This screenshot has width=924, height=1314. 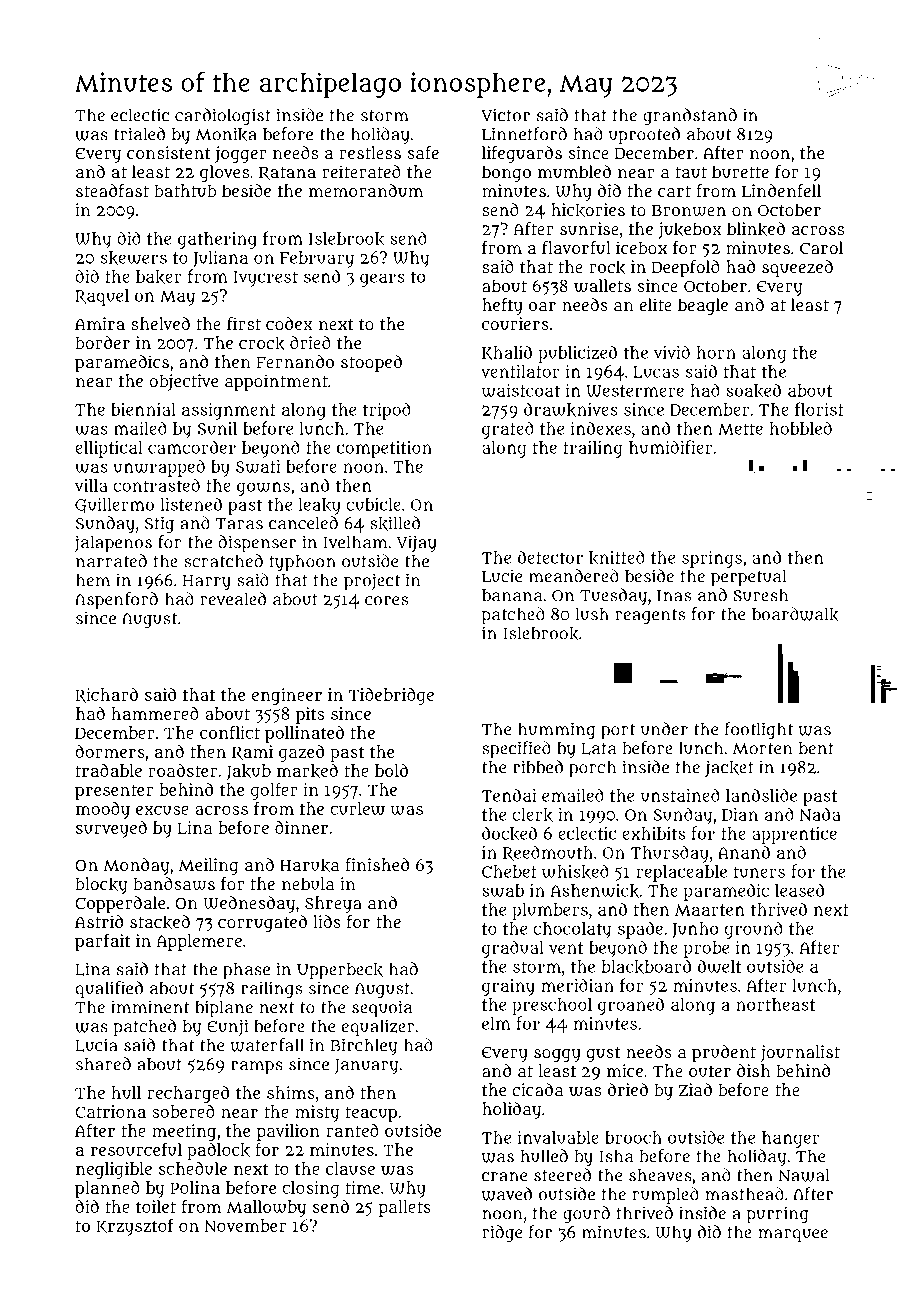 What do you see at coordinates (759, 731) in the screenshot?
I see `footlight` at bounding box center [759, 731].
